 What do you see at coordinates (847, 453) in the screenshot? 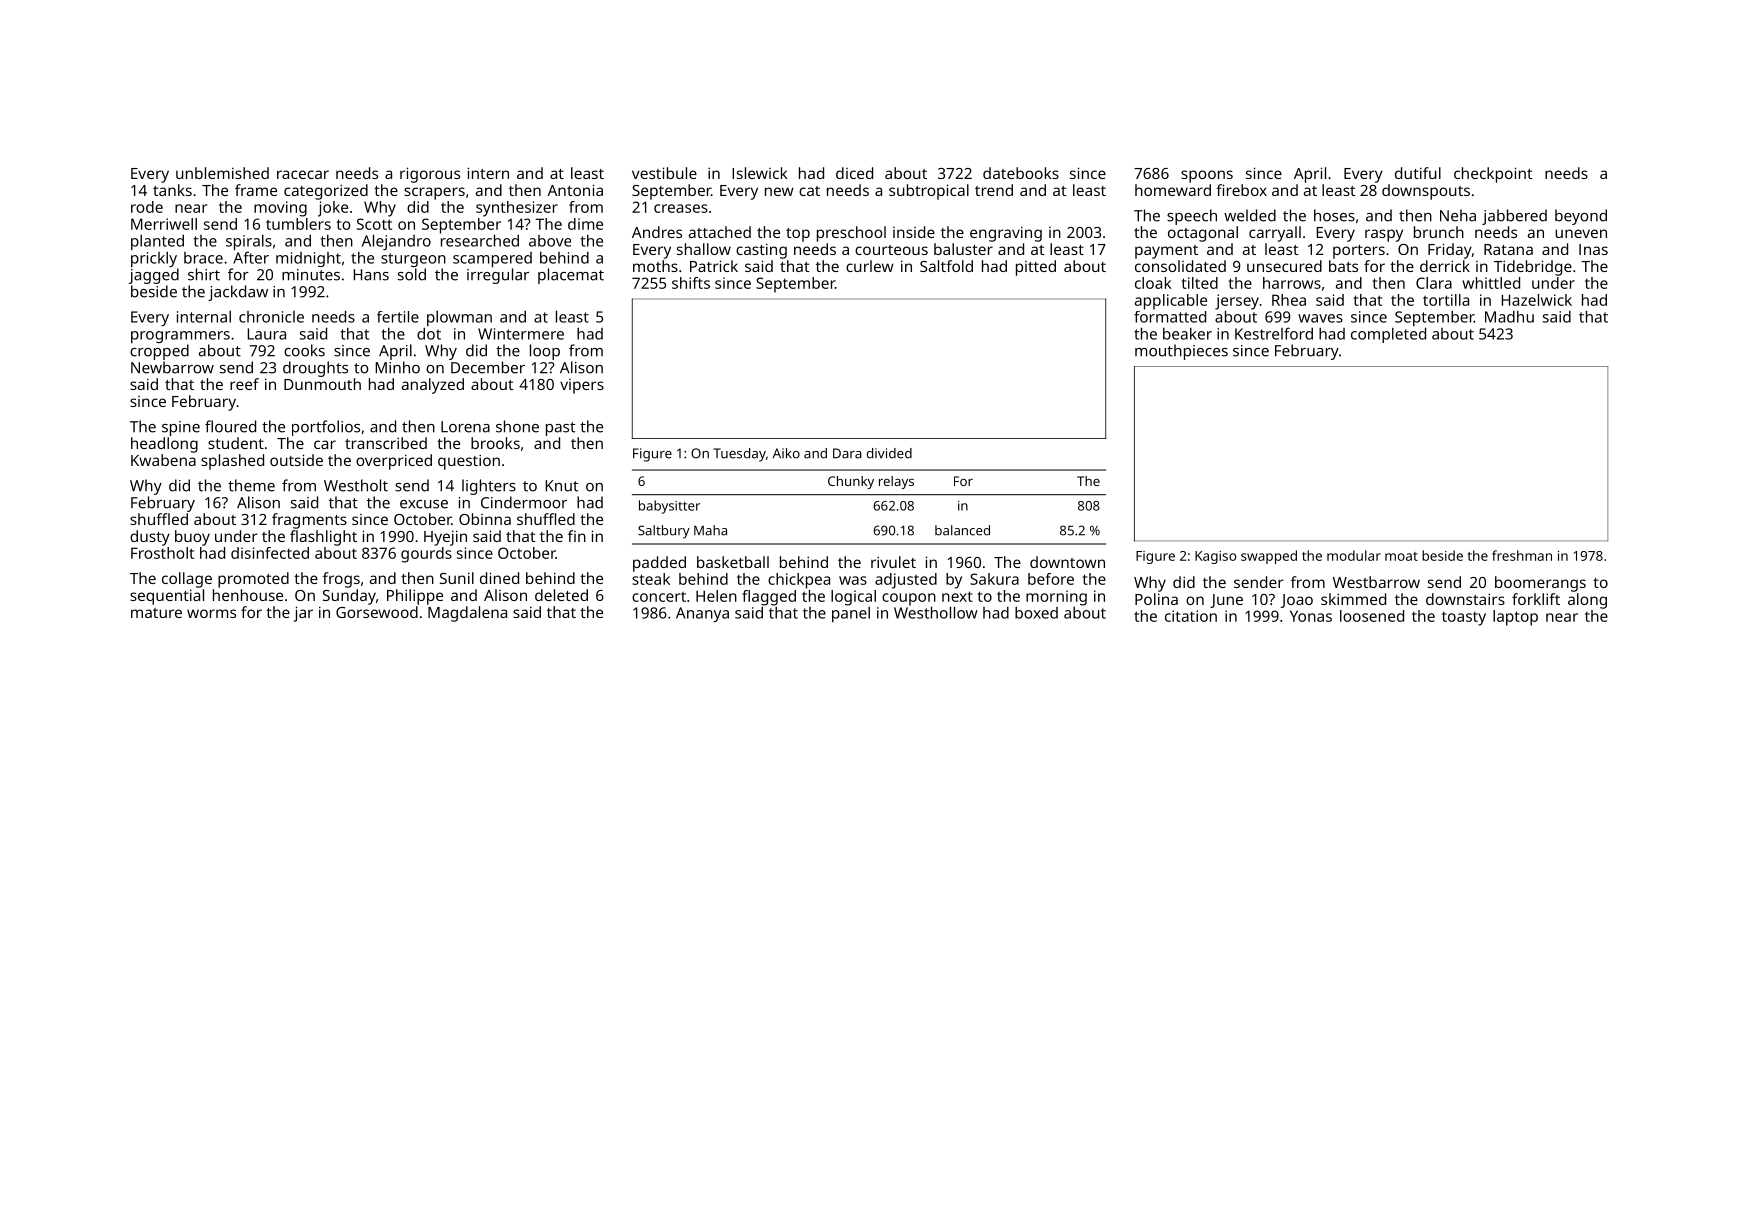
I see `Dara` at bounding box center [847, 453].
